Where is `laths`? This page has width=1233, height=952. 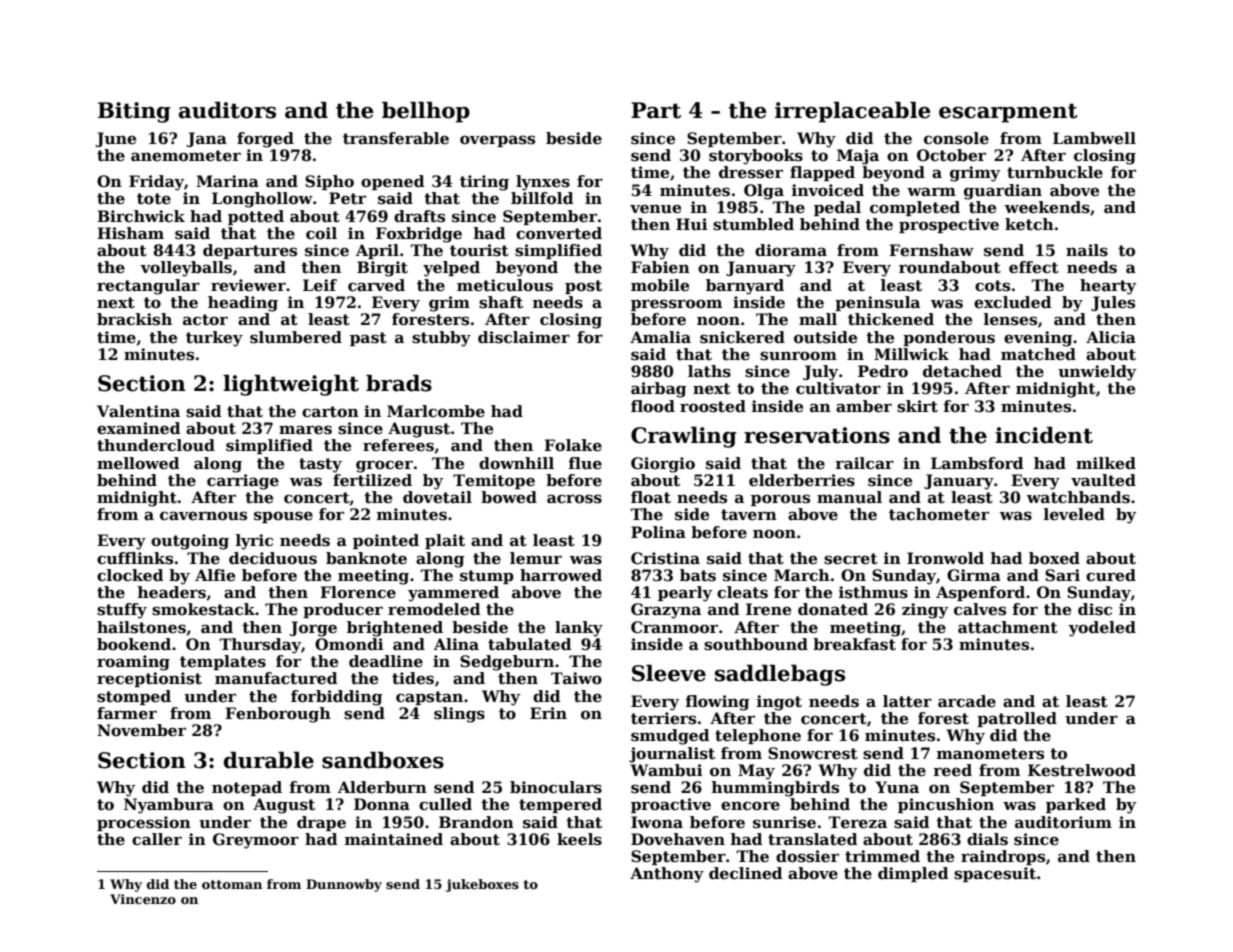
laths is located at coordinates (709, 371).
